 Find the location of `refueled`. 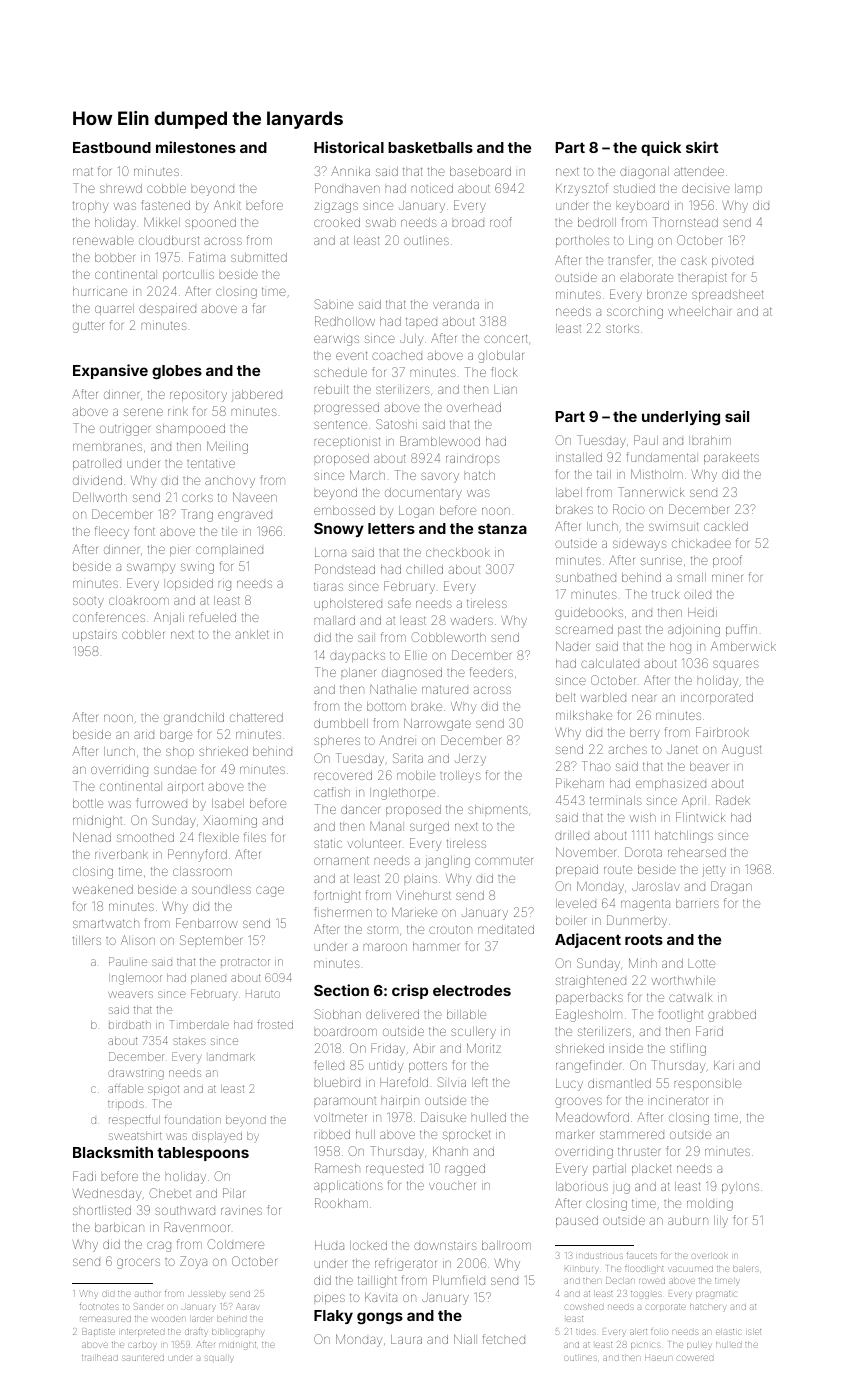

refueled is located at coordinates (213, 617).
